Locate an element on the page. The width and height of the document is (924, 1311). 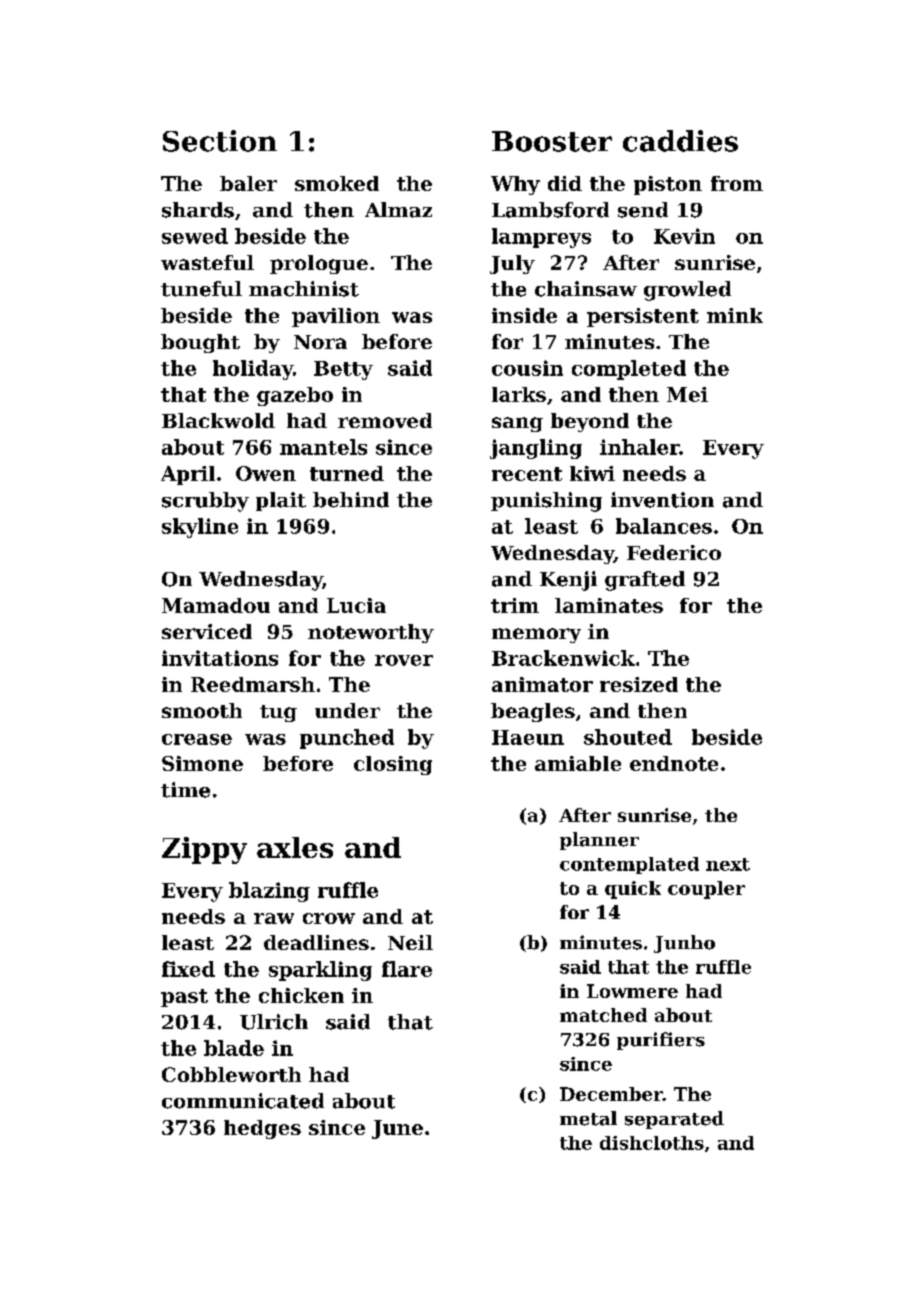
hedges is located at coordinates (262, 1129).
